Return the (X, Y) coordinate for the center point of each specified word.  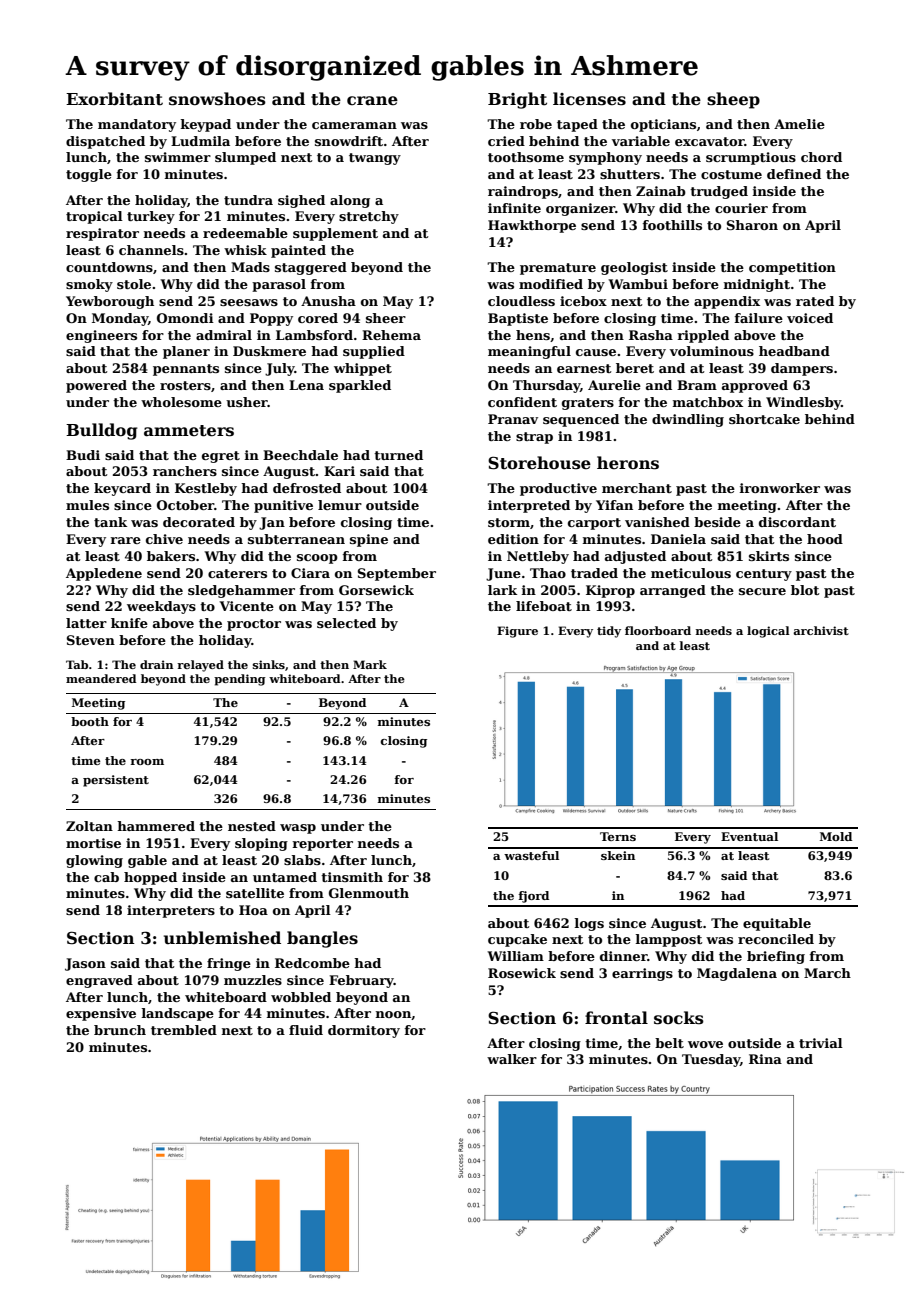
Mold (836, 836)
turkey (151, 217)
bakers (171, 556)
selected (346, 623)
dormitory (364, 1031)
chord (821, 157)
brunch (120, 1030)
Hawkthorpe (532, 226)
